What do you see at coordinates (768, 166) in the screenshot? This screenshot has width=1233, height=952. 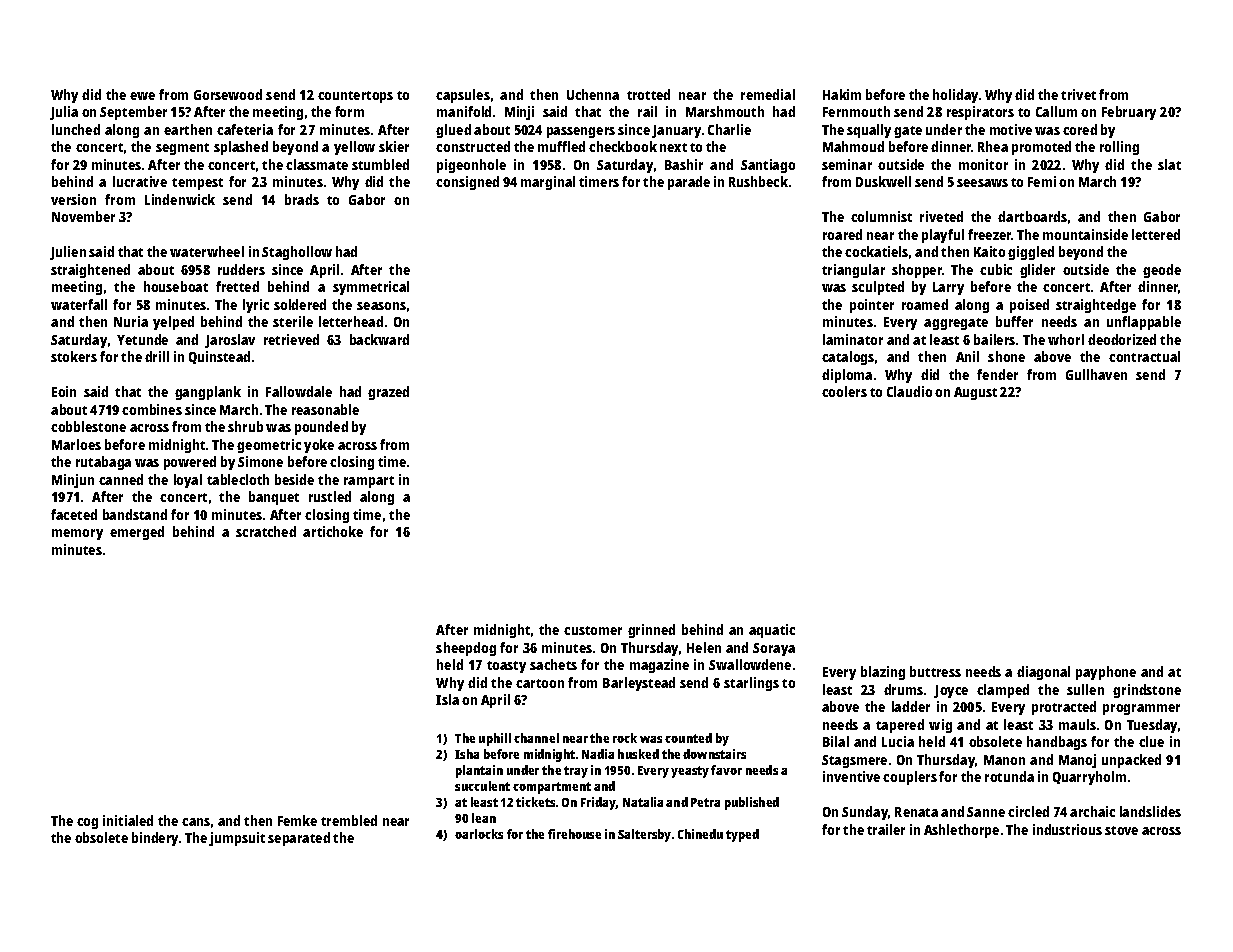 I see `Santiago` at bounding box center [768, 166].
